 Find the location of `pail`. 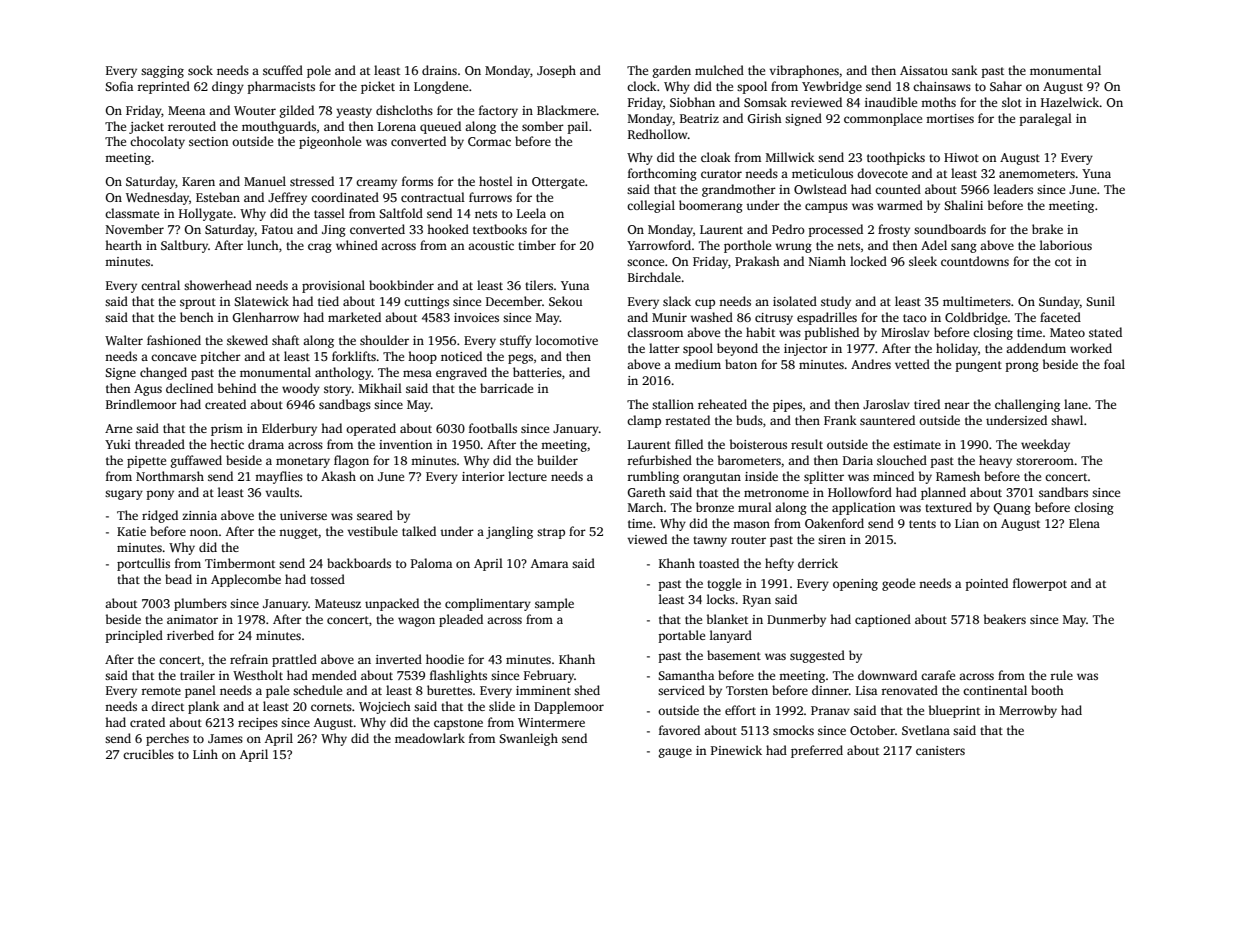

pail is located at coordinates (577, 127).
